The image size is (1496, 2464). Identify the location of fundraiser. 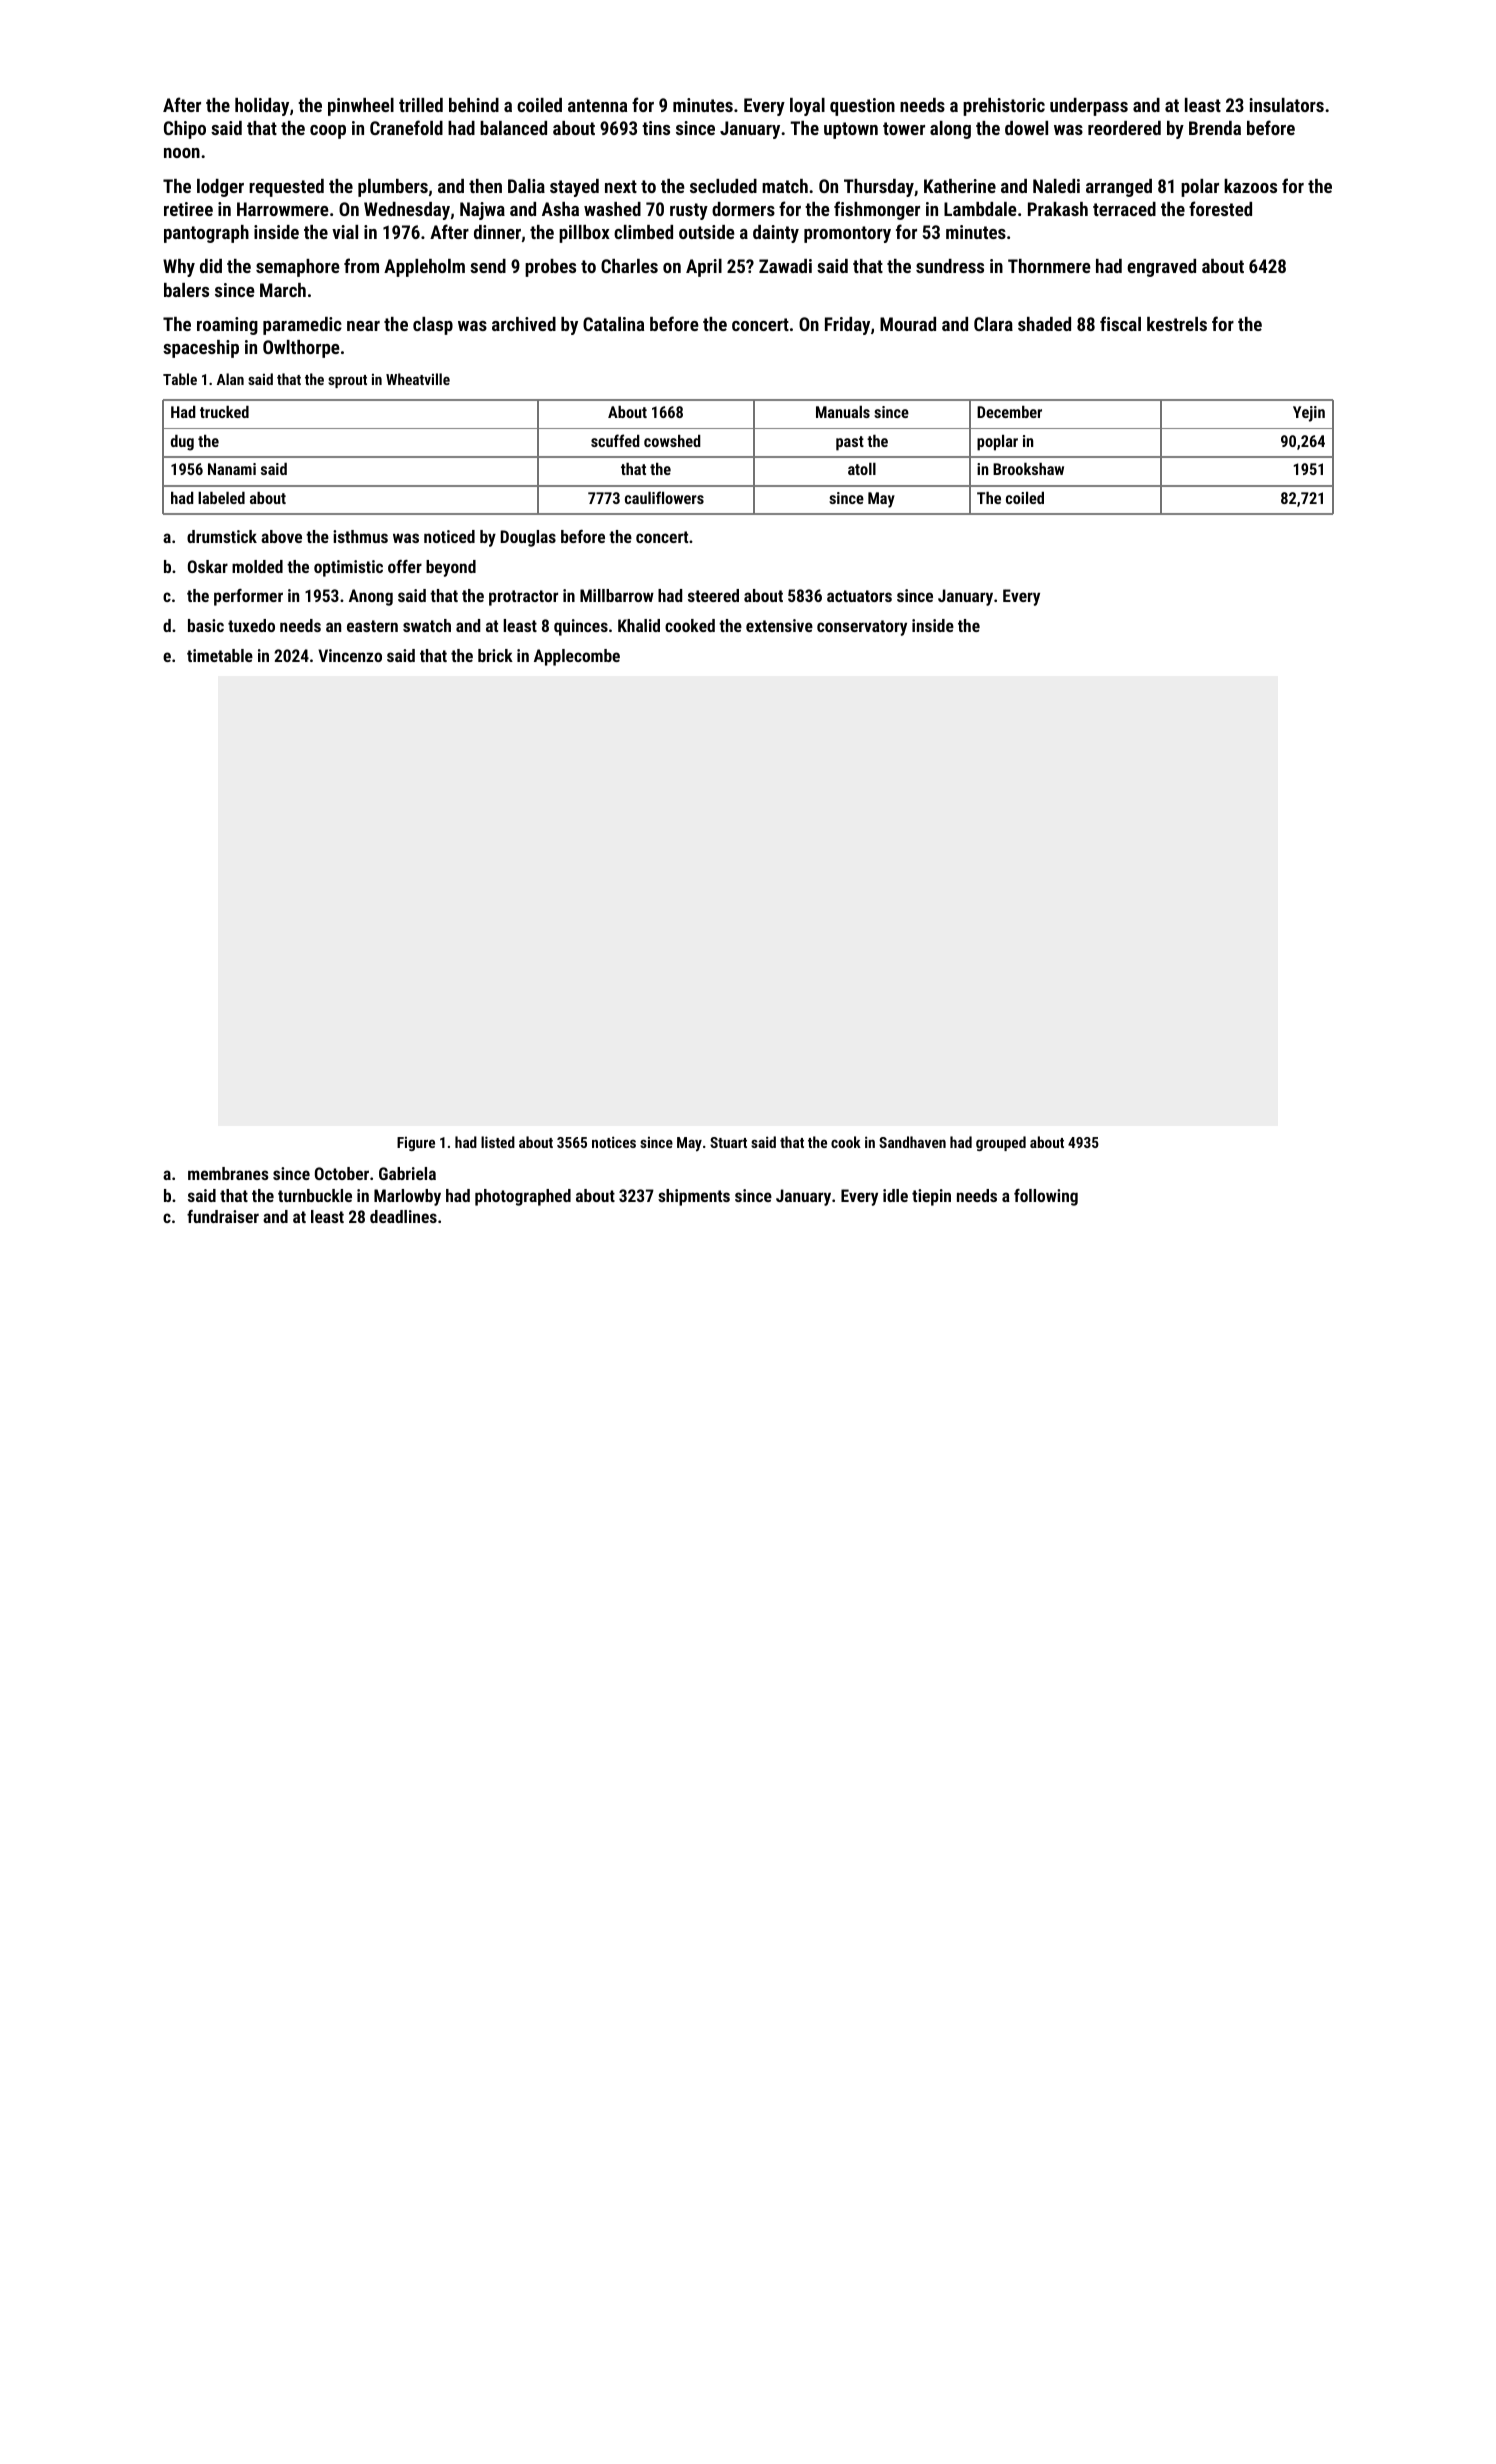
(223, 1216).
